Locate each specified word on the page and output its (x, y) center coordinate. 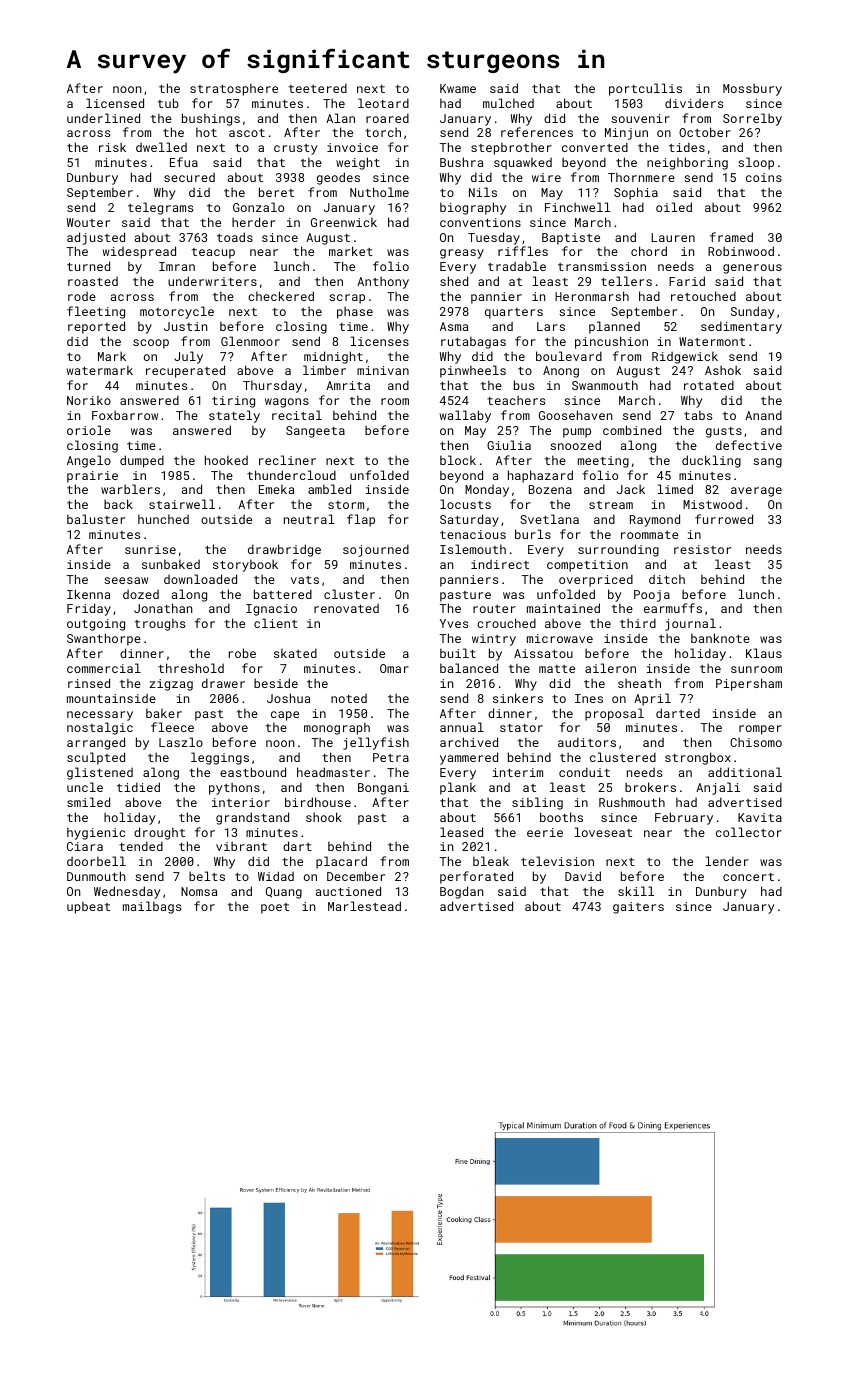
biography (473, 208)
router (494, 609)
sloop (756, 163)
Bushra (461, 162)
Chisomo (756, 742)
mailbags (152, 907)
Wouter (88, 222)
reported (96, 327)
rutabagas (473, 342)
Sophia (636, 193)
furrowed (724, 519)
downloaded (200, 579)
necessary (100, 716)
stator (521, 728)
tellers (626, 281)
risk (112, 147)
